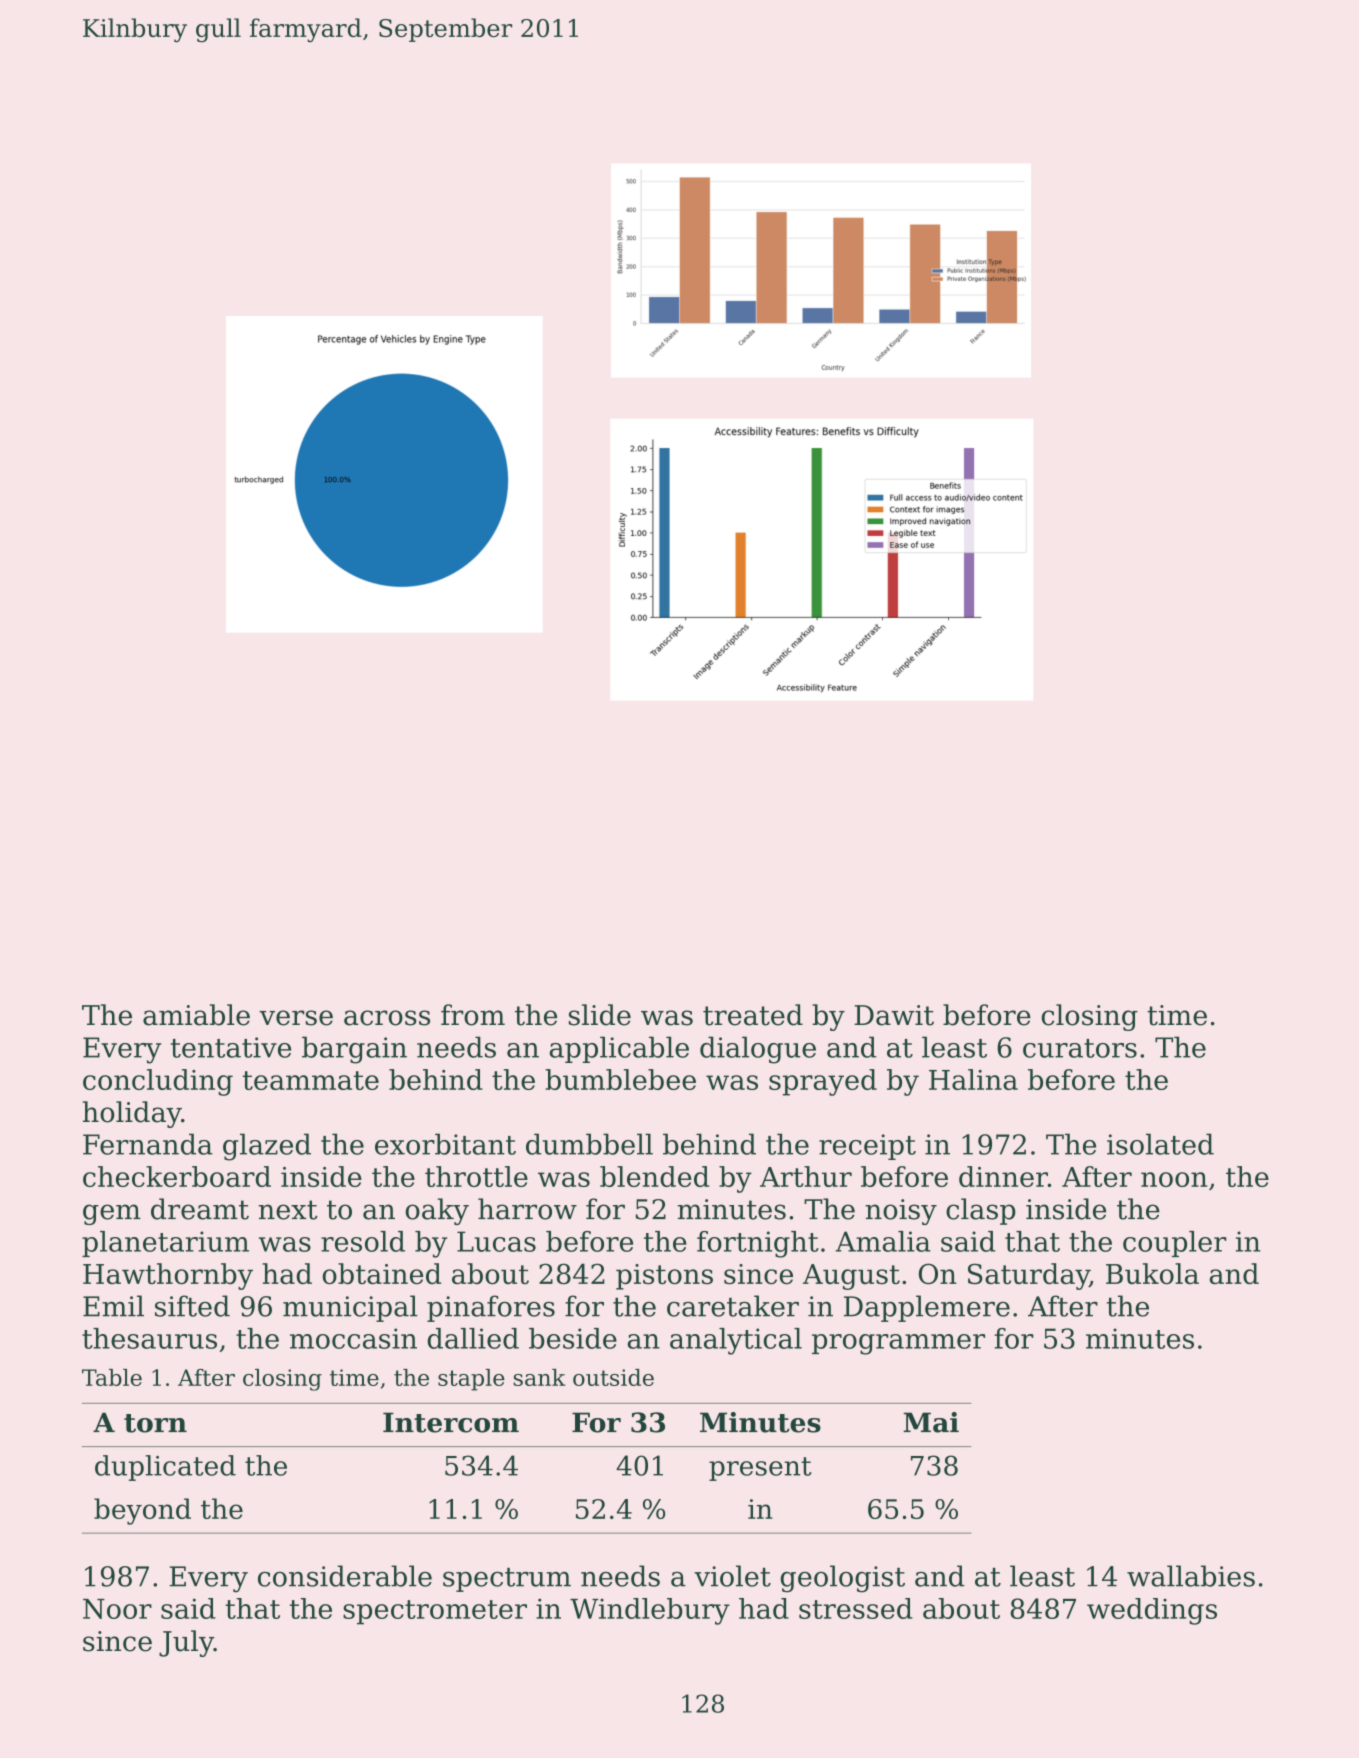 The width and height of the screenshot is (1359, 1758). I want to click on amiable, so click(196, 1015).
